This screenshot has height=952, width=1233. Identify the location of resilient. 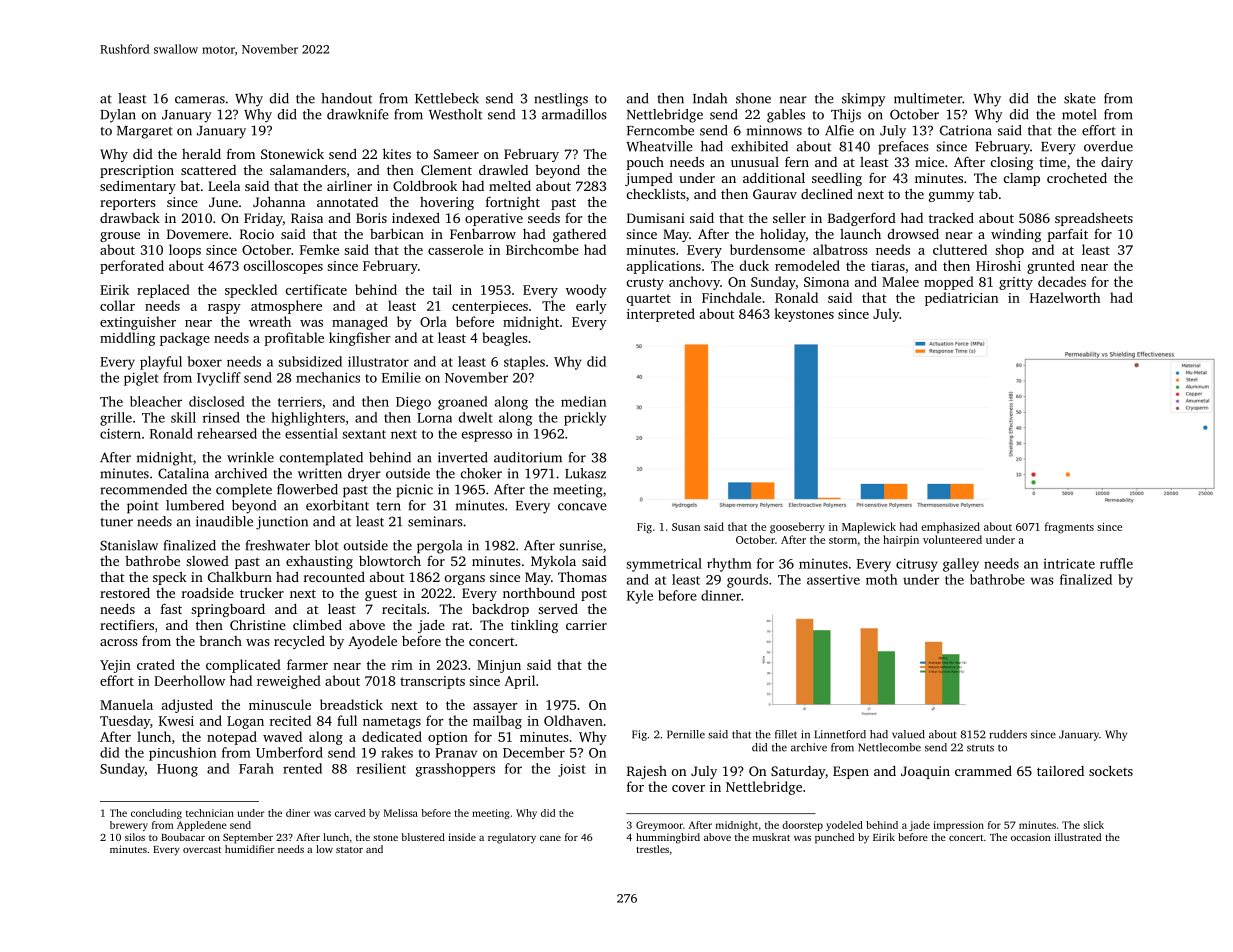
(381, 768).
